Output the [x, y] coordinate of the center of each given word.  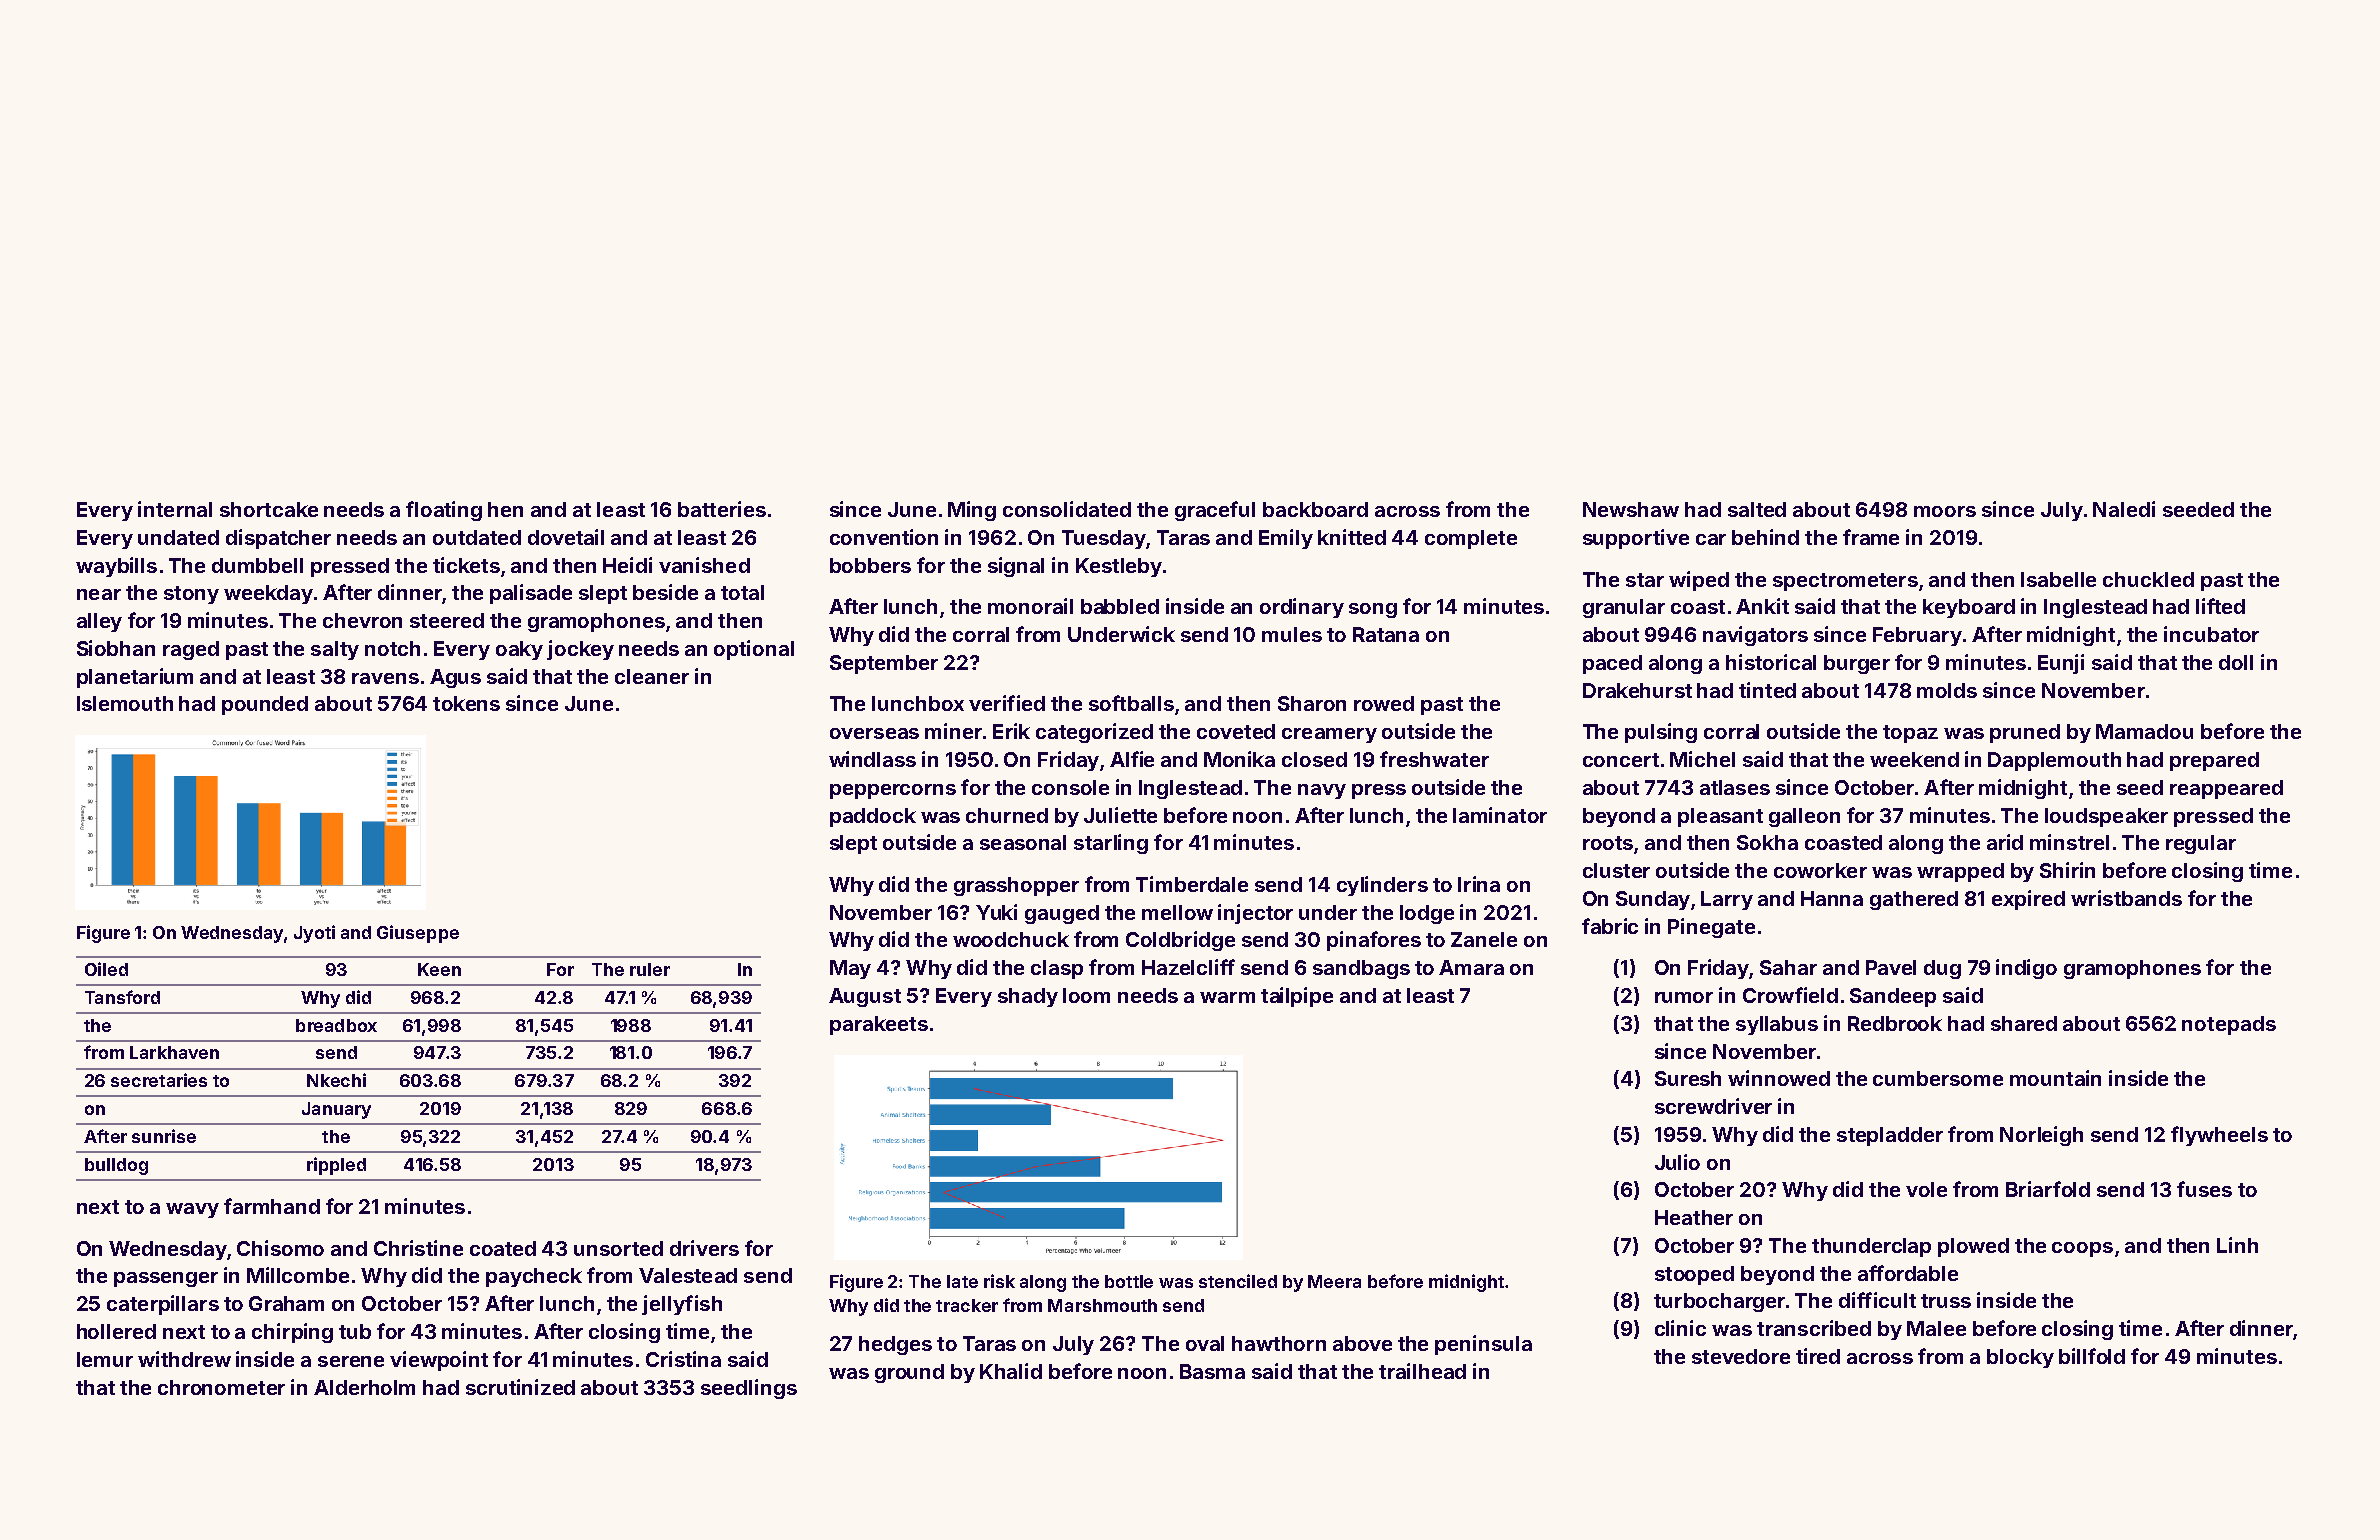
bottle [1129, 1281]
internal [175, 509]
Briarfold [2048, 1189]
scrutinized [520, 1387]
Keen [439, 969]
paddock [873, 817]
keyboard [1969, 608]
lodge [1427, 914]
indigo [2026, 969]
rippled [336, 1166]
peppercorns [893, 791]
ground [909, 1373]
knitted [1352, 537]
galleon [1804, 817]
